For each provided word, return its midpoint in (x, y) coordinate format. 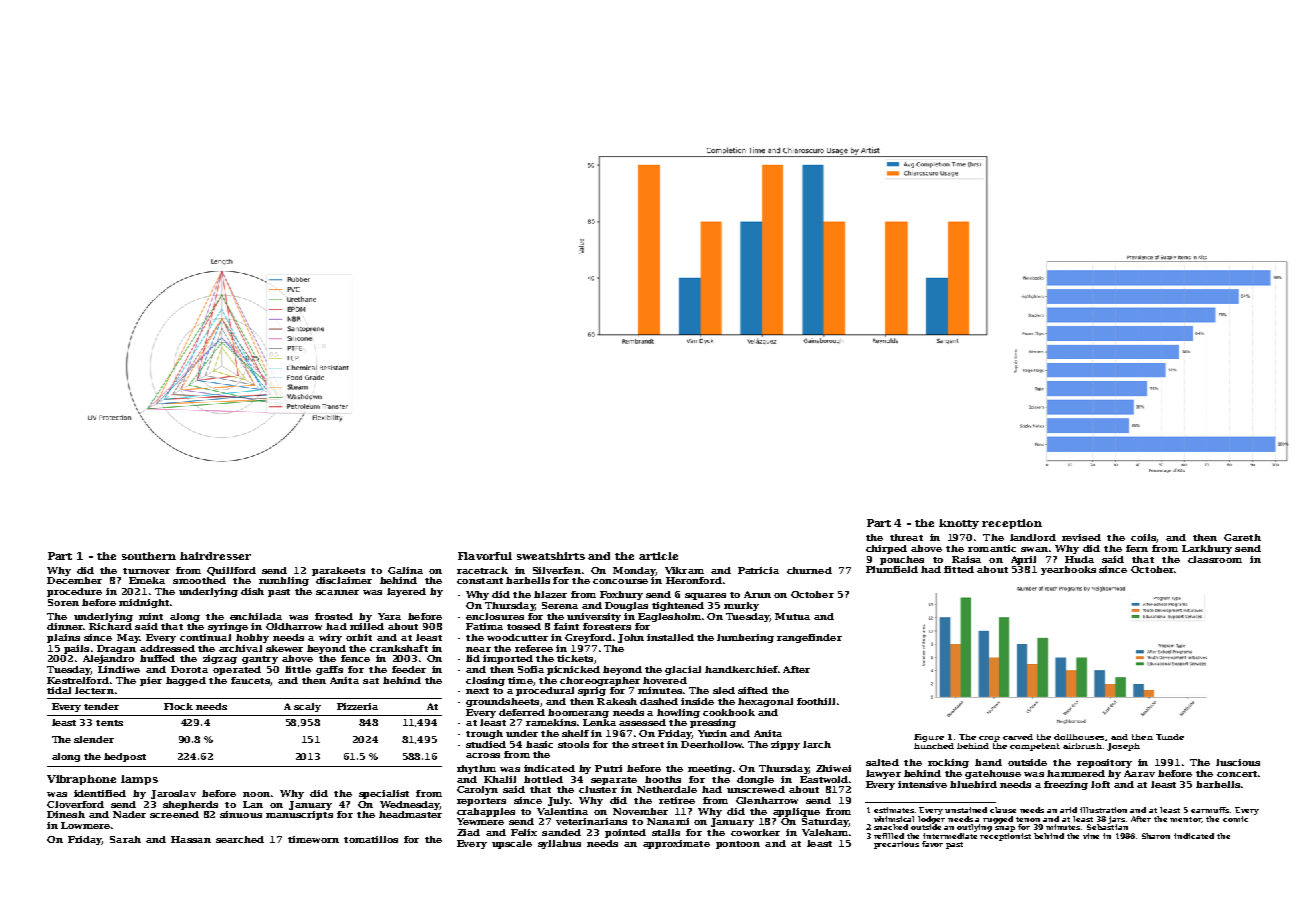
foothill (816, 701)
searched (240, 839)
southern (149, 556)
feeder (409, 669)
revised (1081, 537)
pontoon (738, 845)
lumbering (745, 638)
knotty (959, 524)
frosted (334, 616)
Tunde (1170, 737)
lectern (94, 690)
